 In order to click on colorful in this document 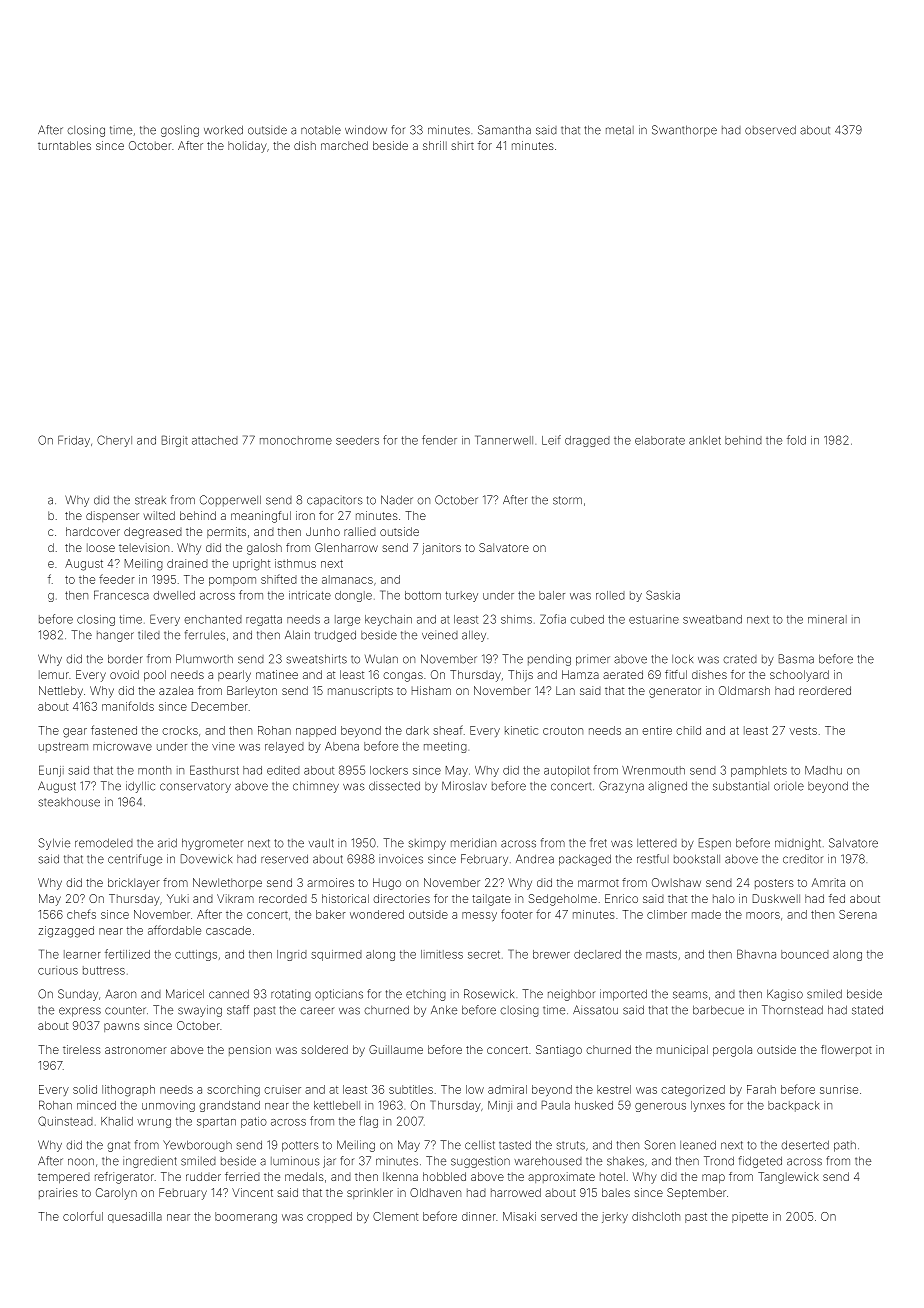, I will do `click(83, 1216)`.
